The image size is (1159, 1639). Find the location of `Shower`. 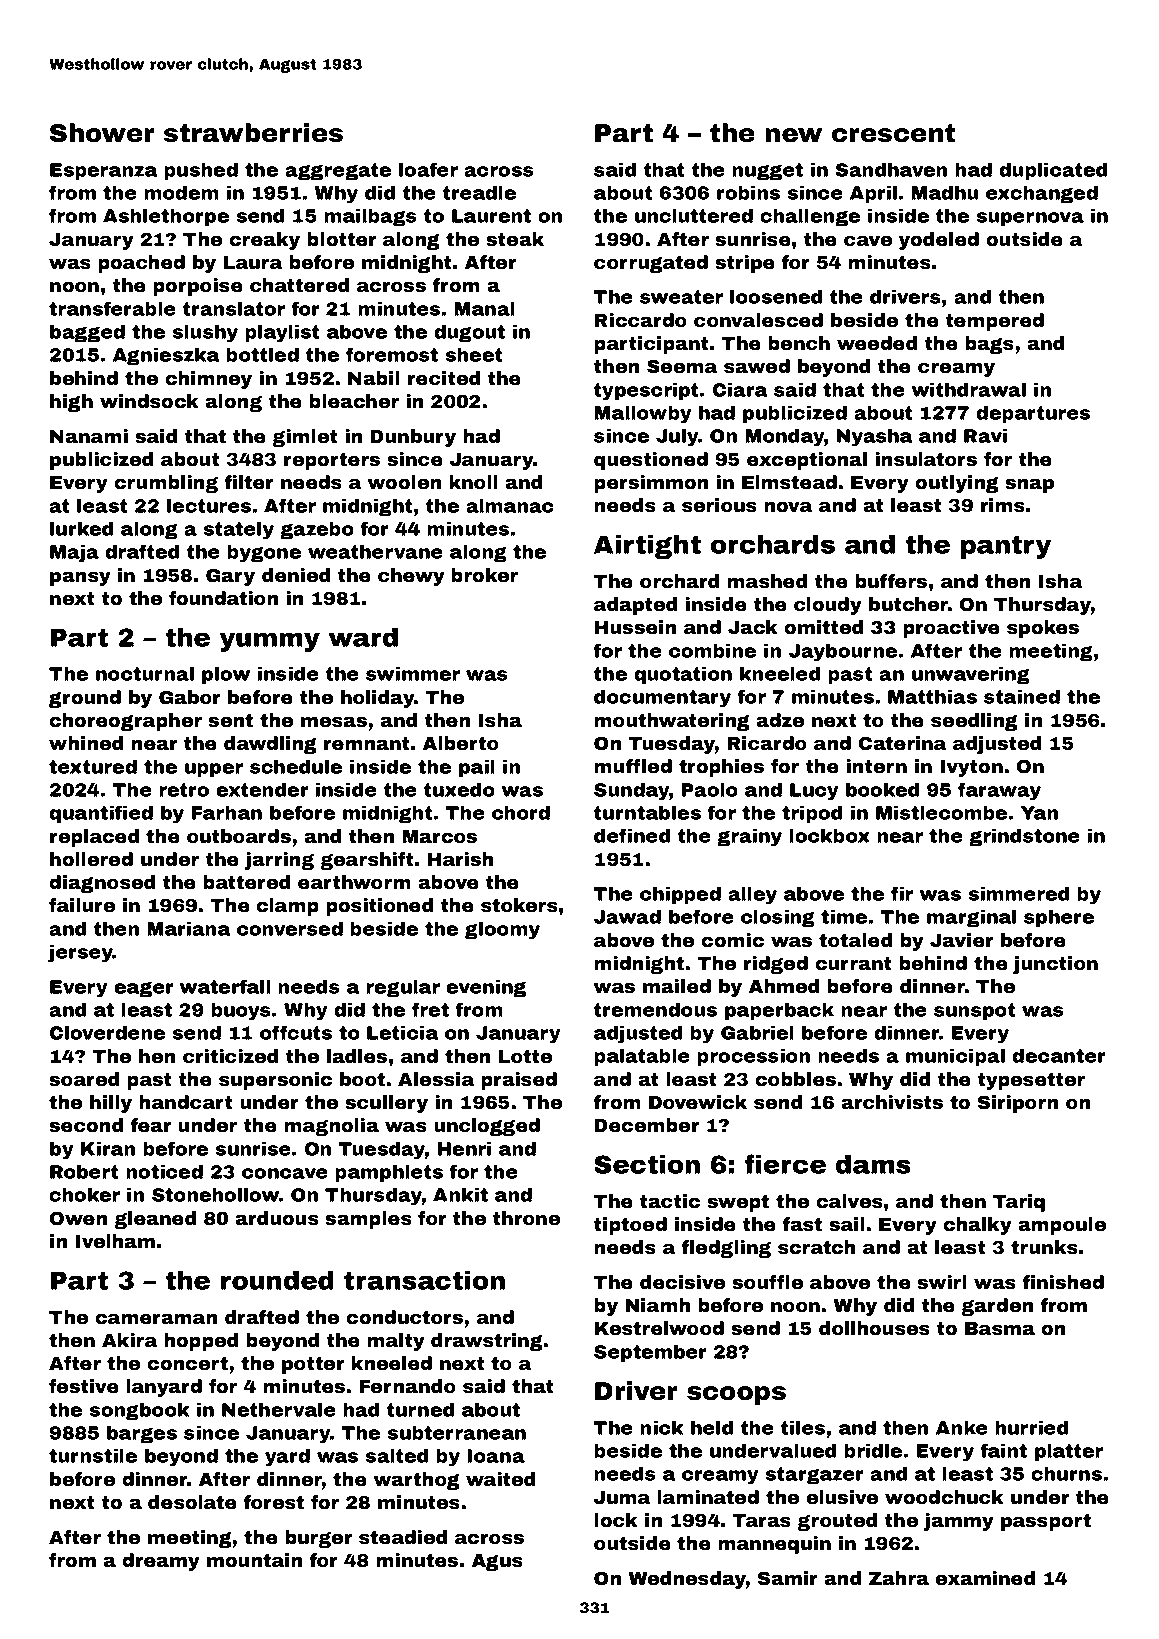

Shower is located at coordinates (102, 133).
